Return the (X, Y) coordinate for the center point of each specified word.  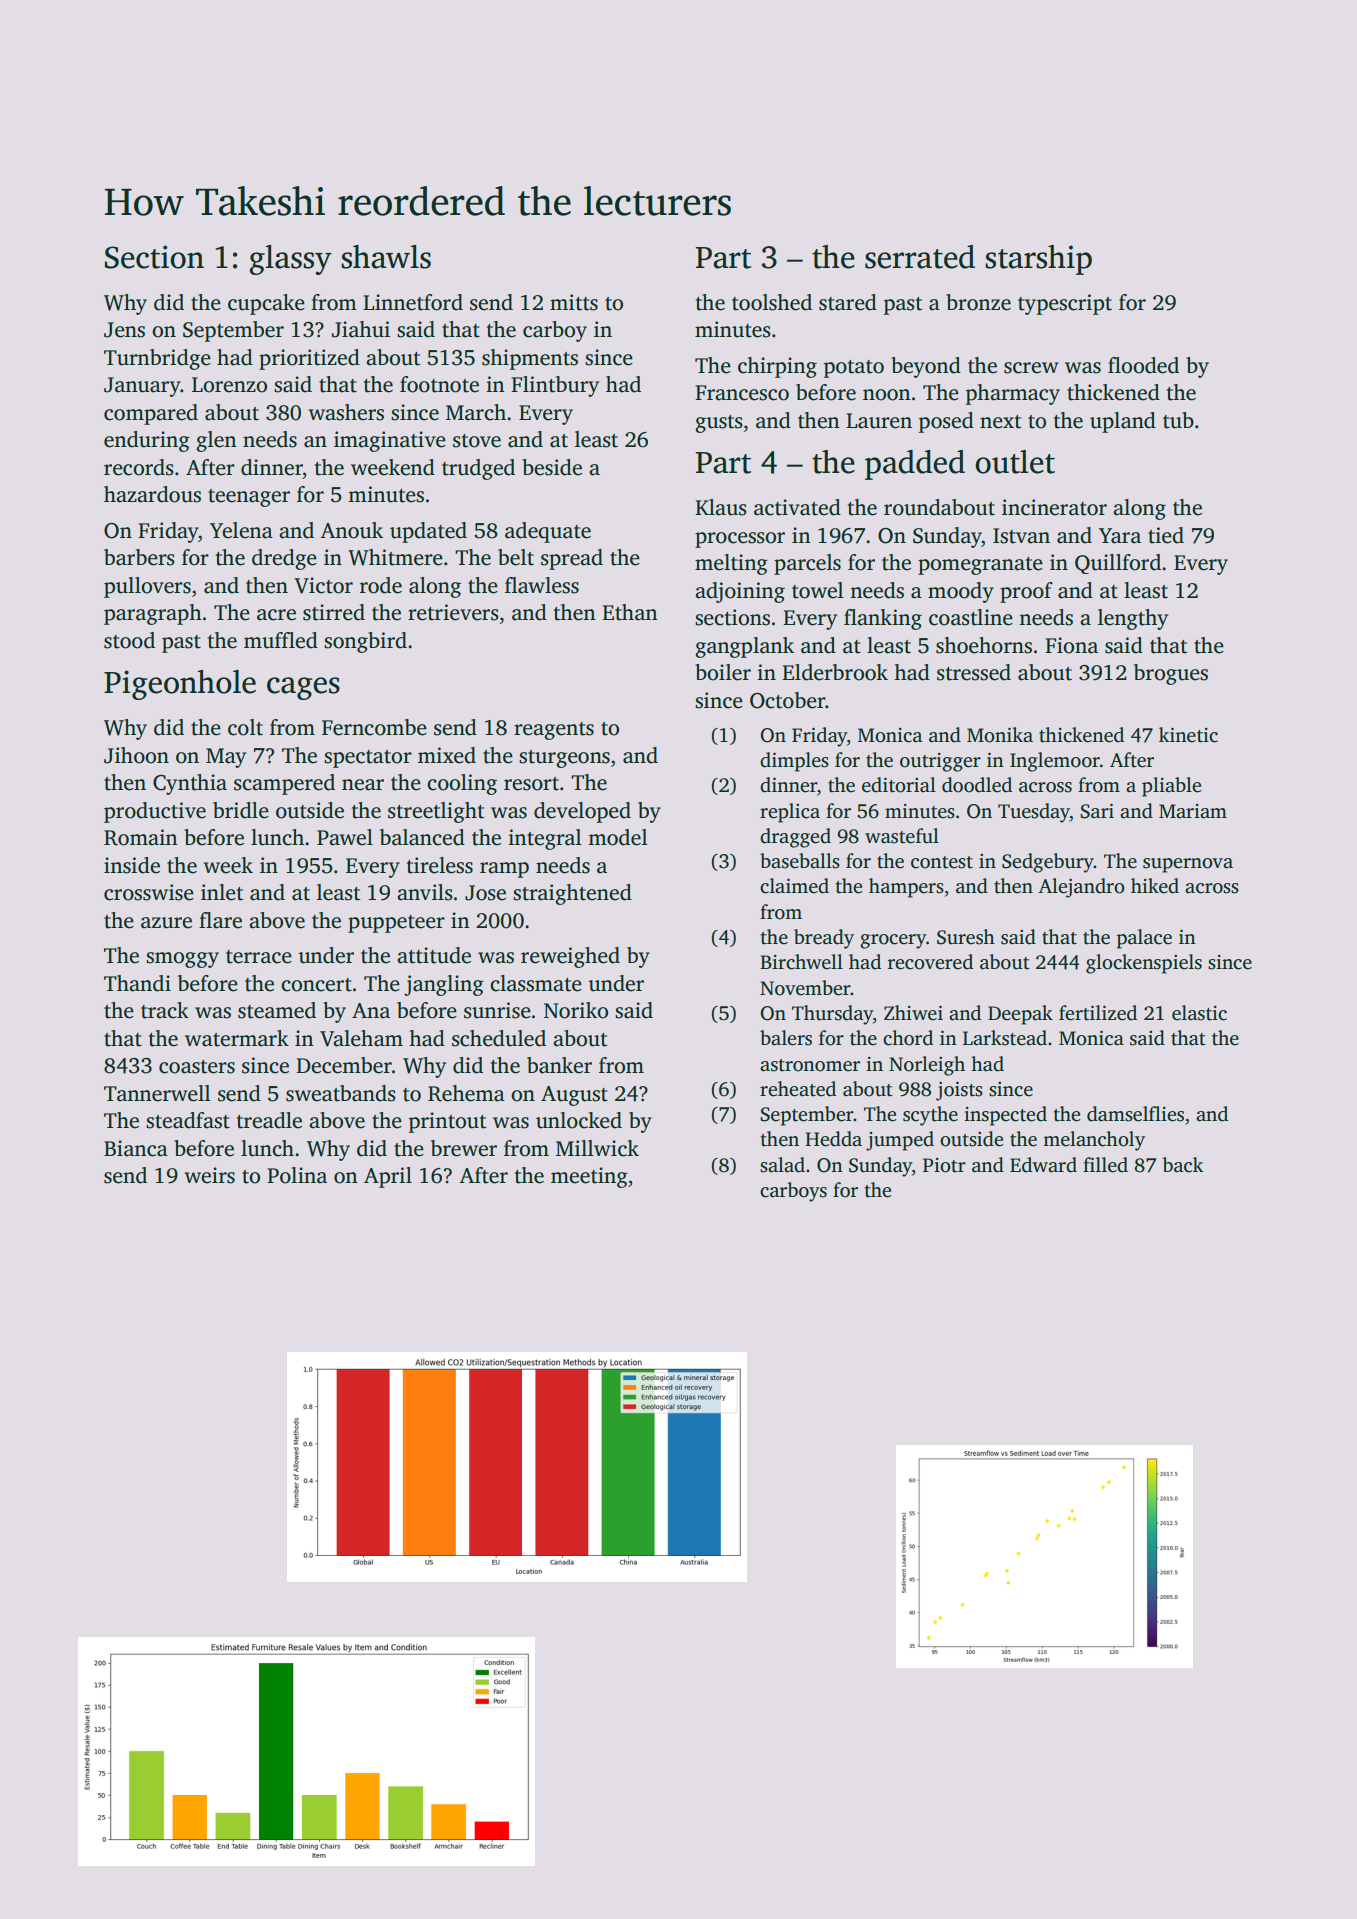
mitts (574, 302)
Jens (124, 330)
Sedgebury (1048, 863)
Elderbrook (835, 672)
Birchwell (801, 962)
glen (216, 441)
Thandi (137, 983)
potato (854, 369)
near (363, 785)
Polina (297, 1175)
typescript (1065, 304)
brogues (1171, 674)
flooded (1143, 365)
